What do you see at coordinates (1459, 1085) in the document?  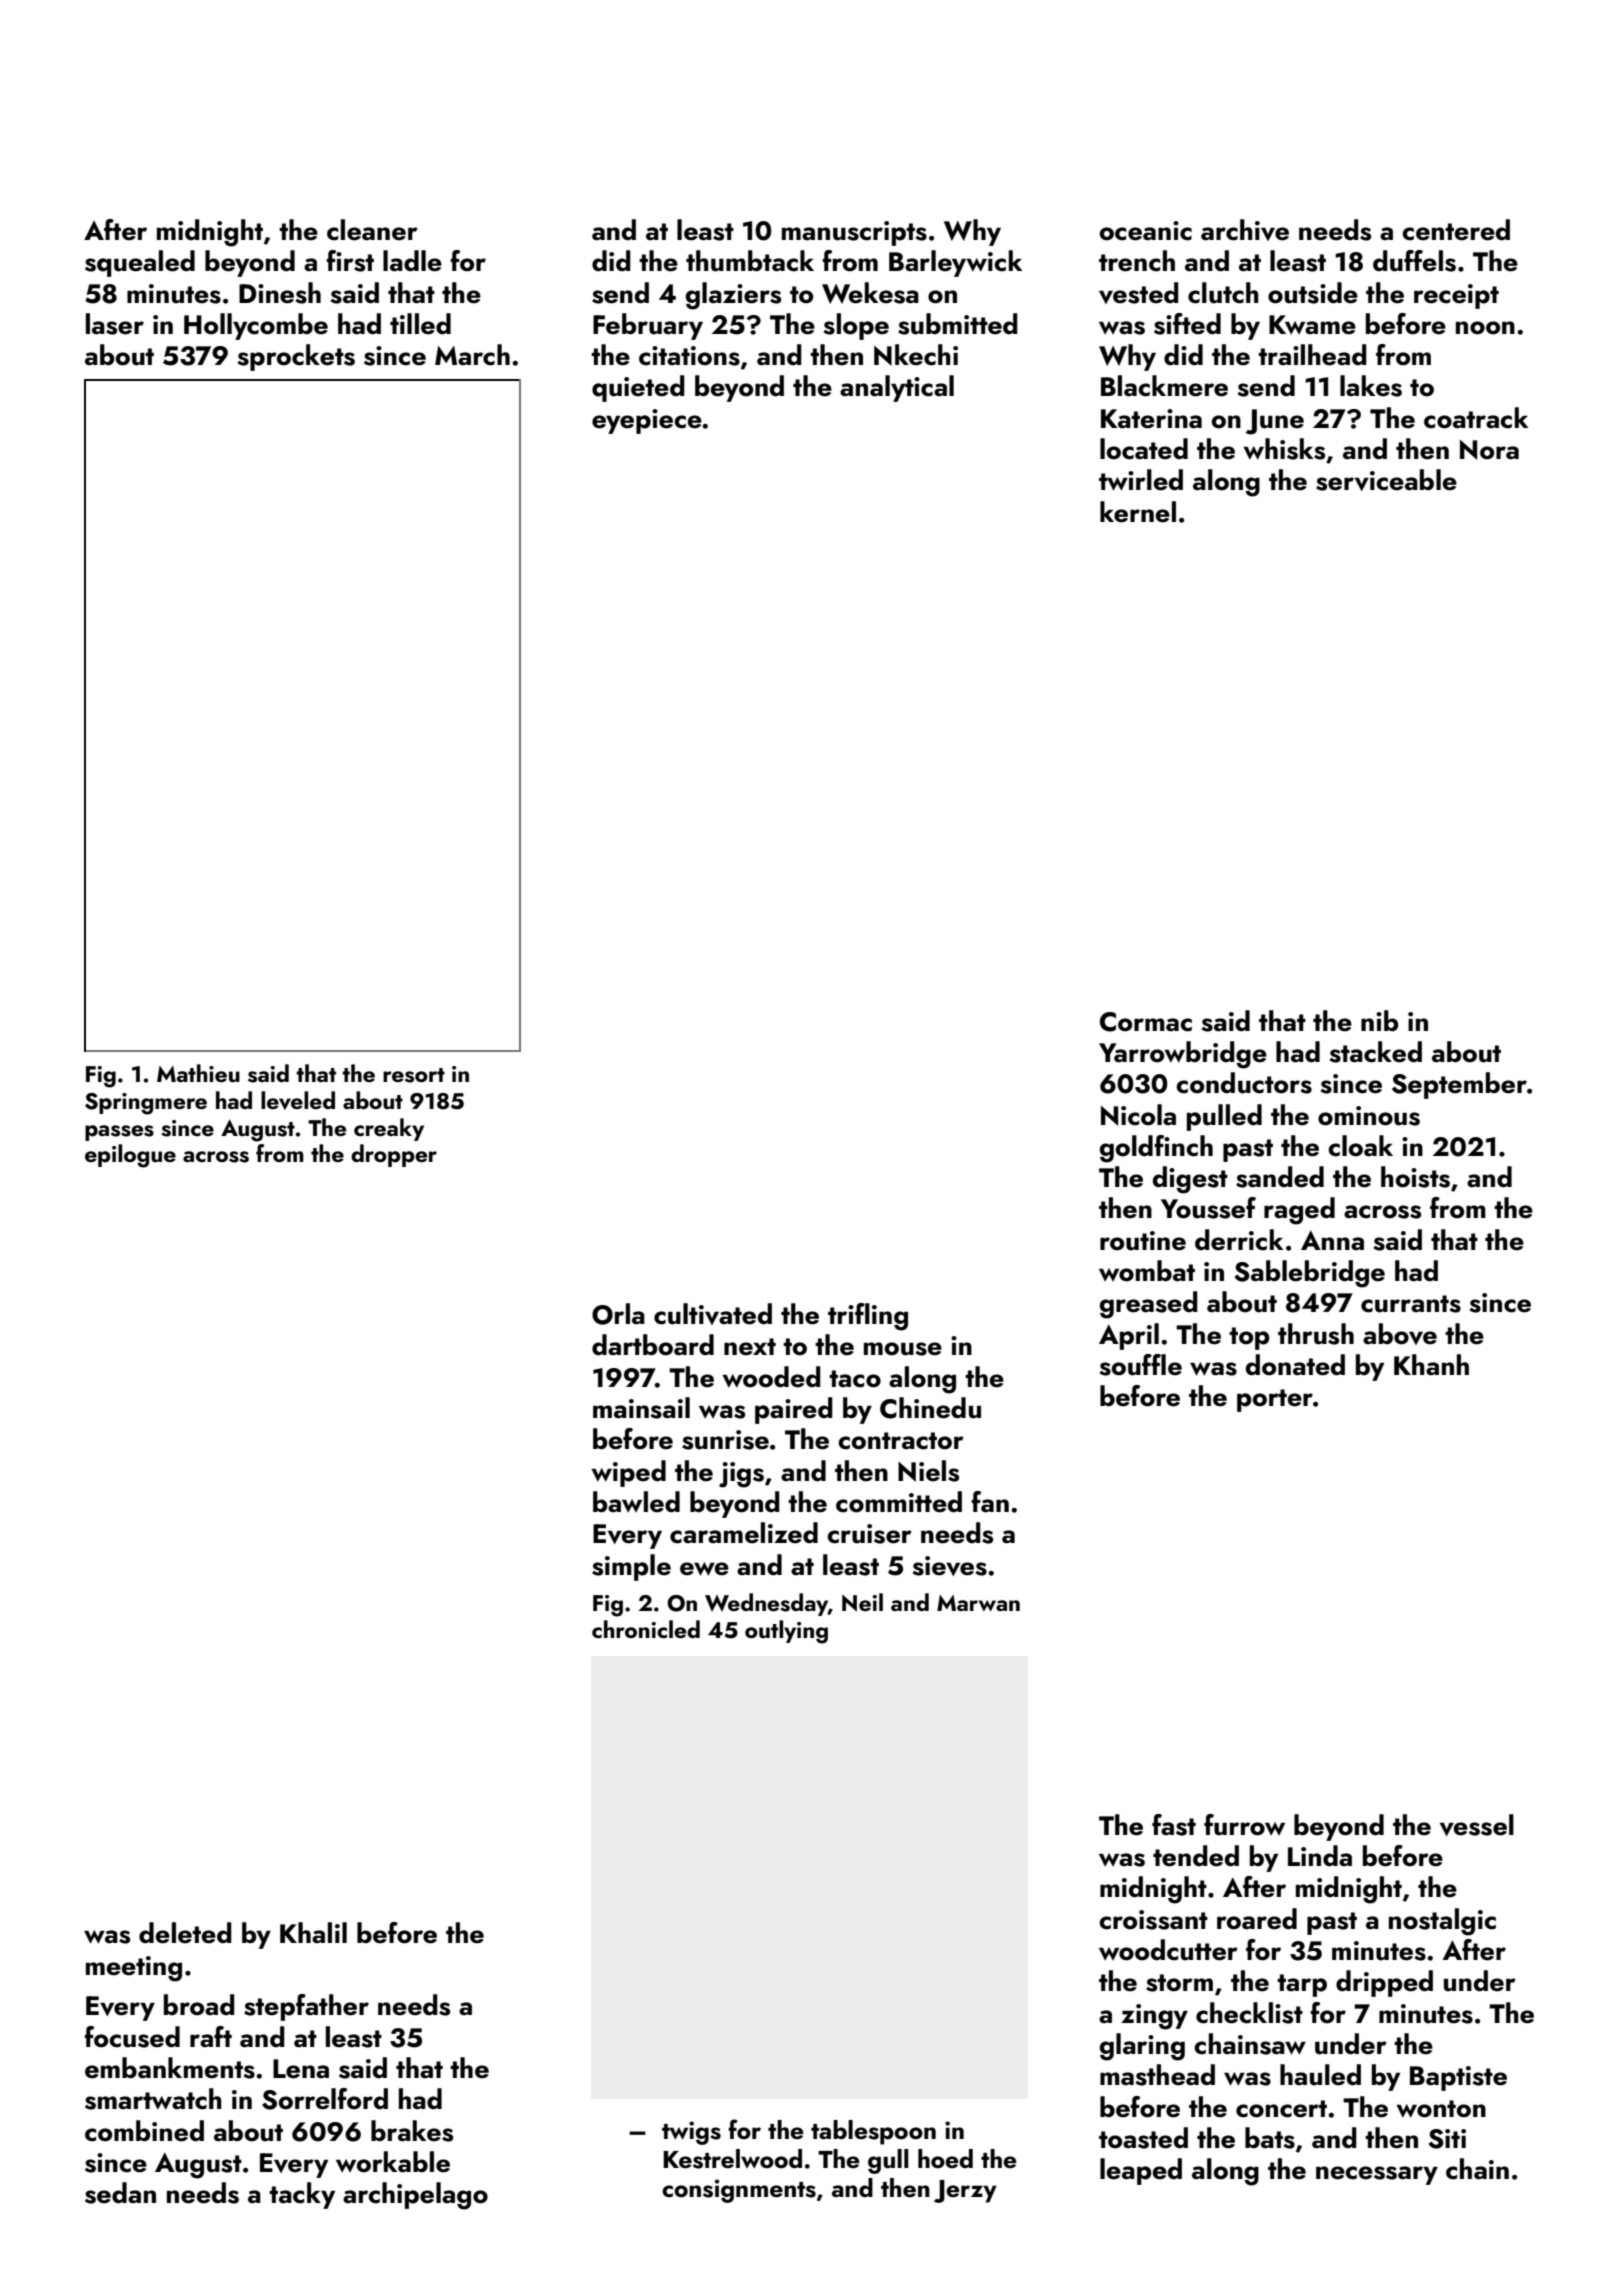 I see `September` at bounding box center [1459, 1085].
